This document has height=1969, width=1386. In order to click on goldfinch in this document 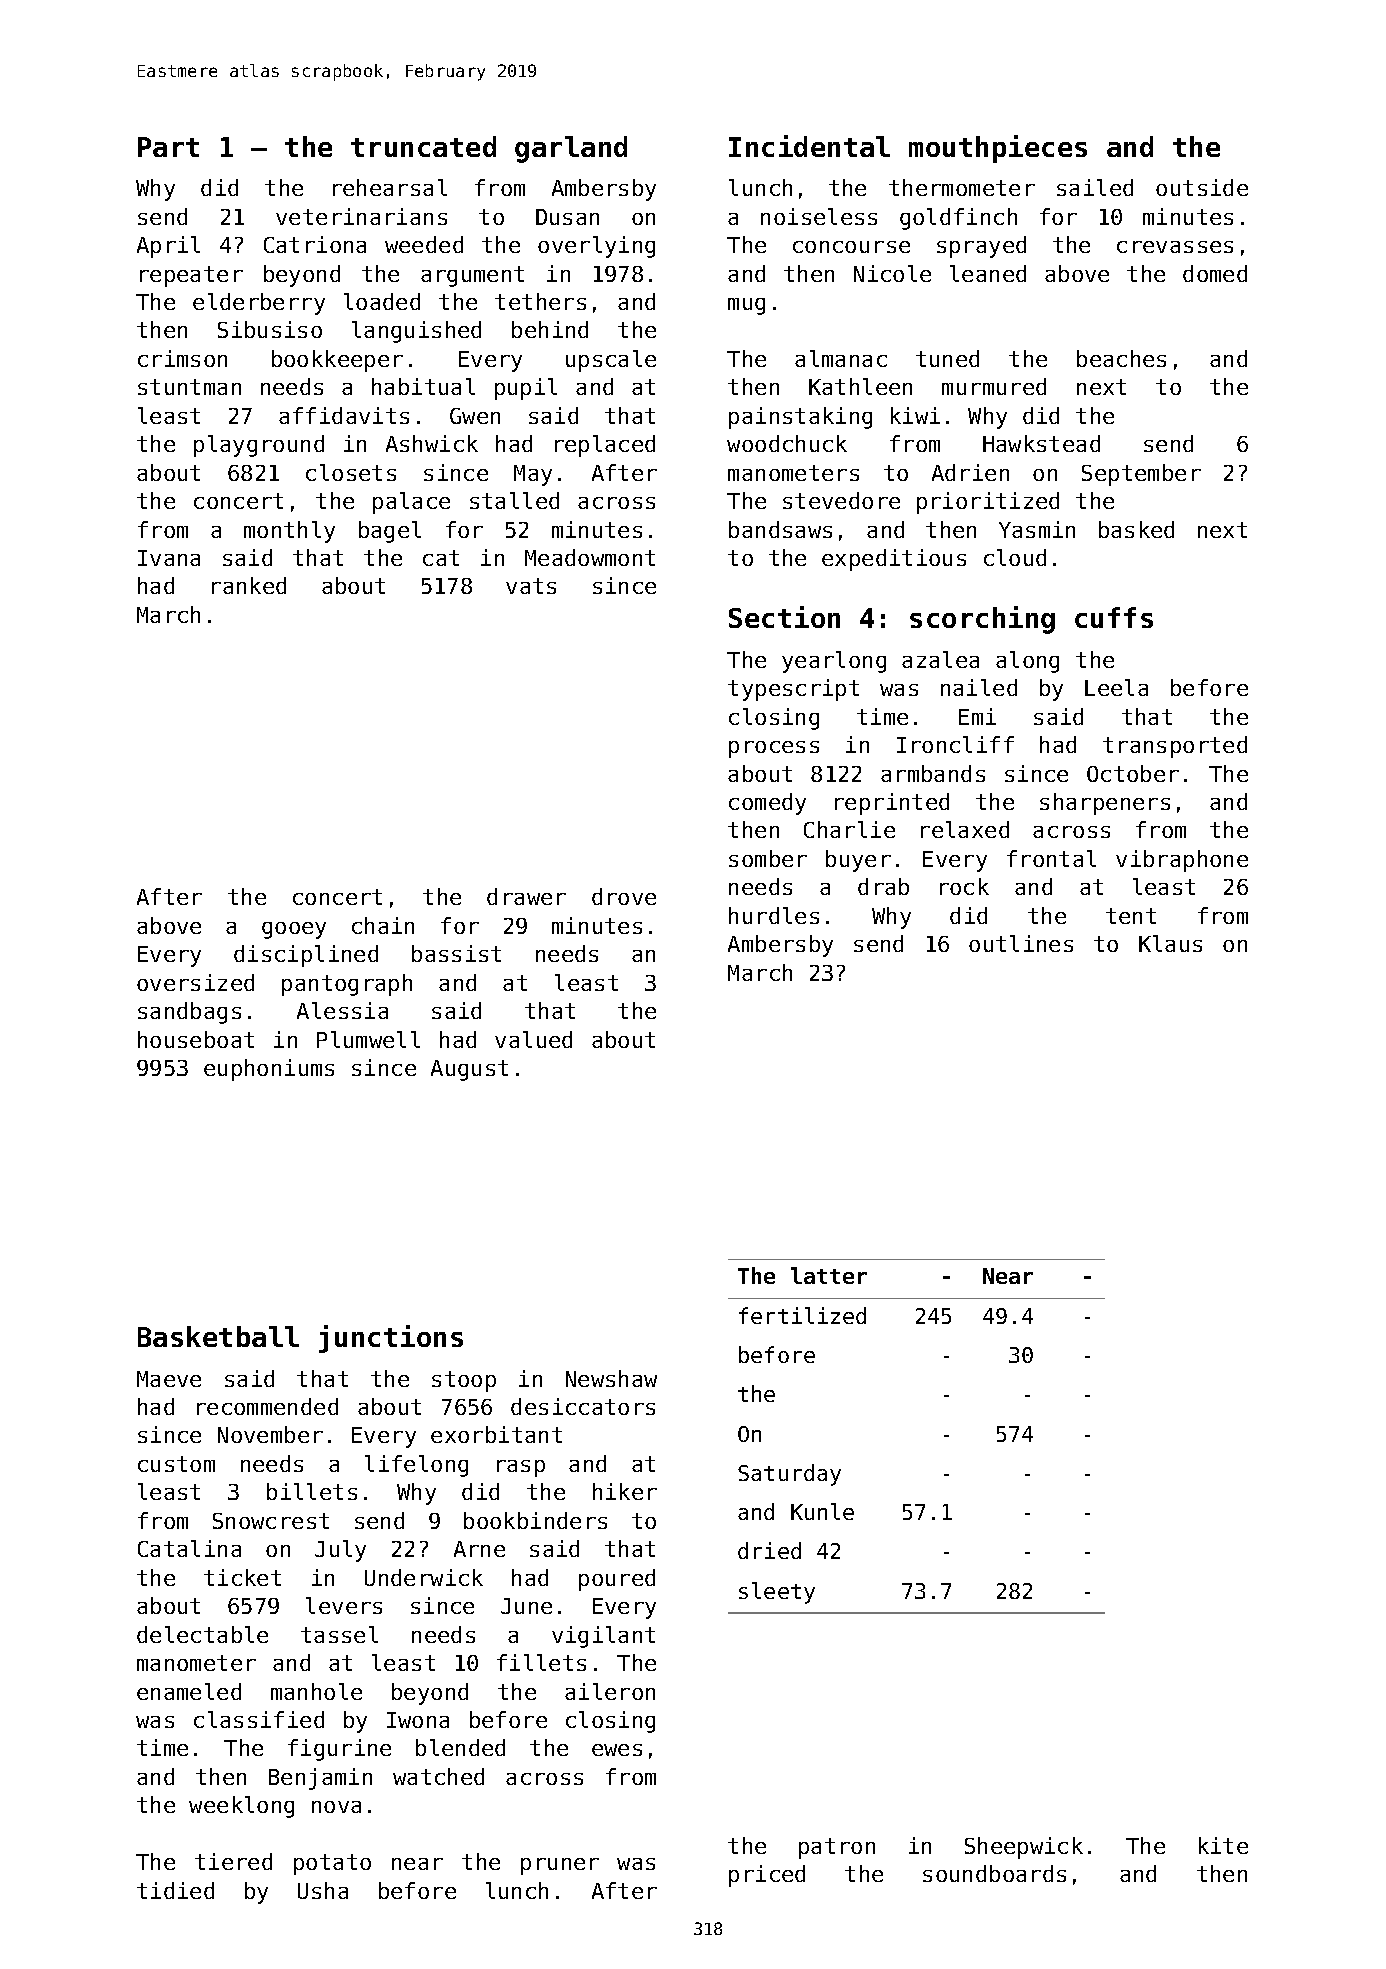, I will do `click(958, 219)`.
